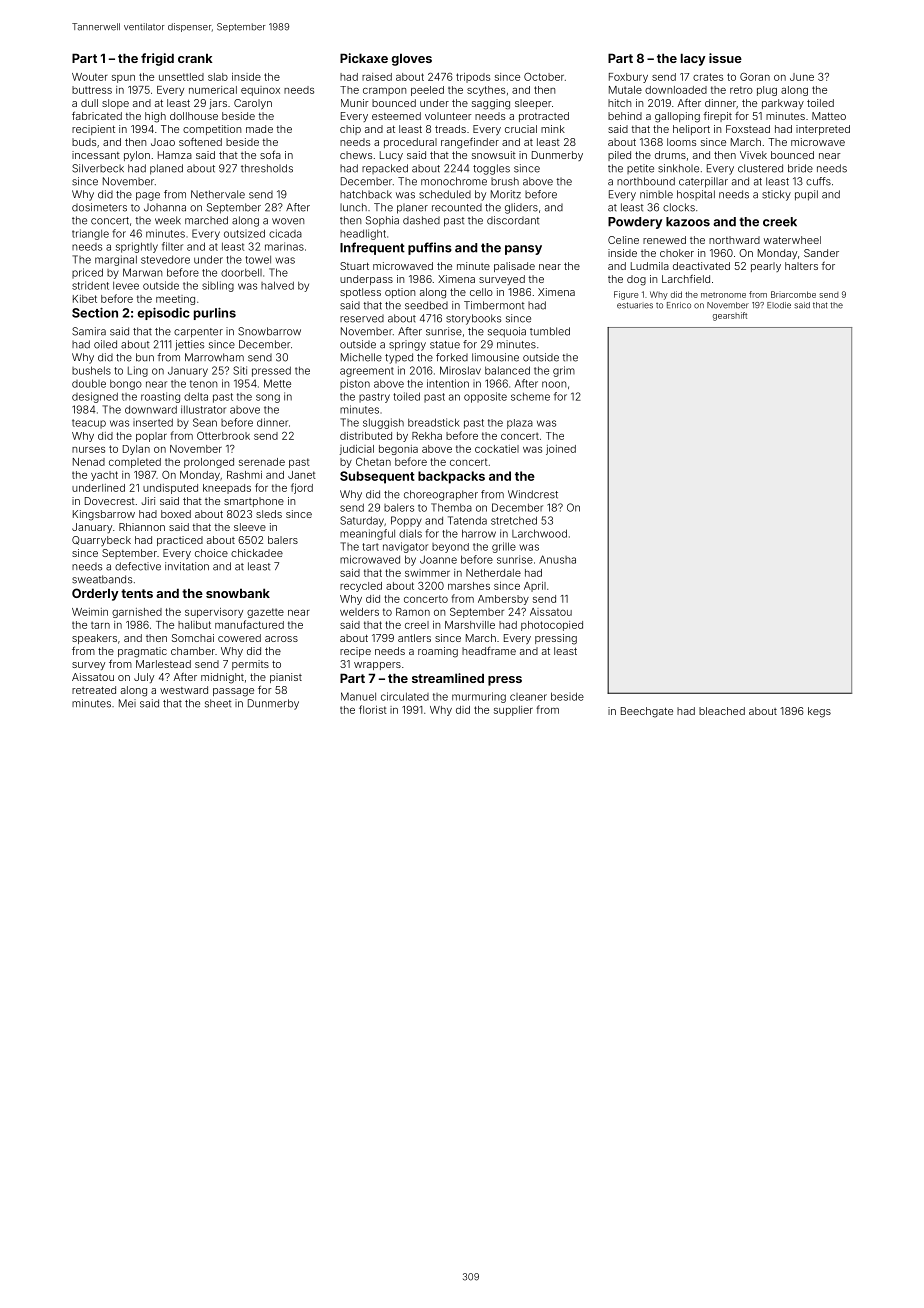 This screenshot has width=924, height=1308. Describe the element at coordinates (90, 77) in the screenshot. I see `Wouter` at that location.
